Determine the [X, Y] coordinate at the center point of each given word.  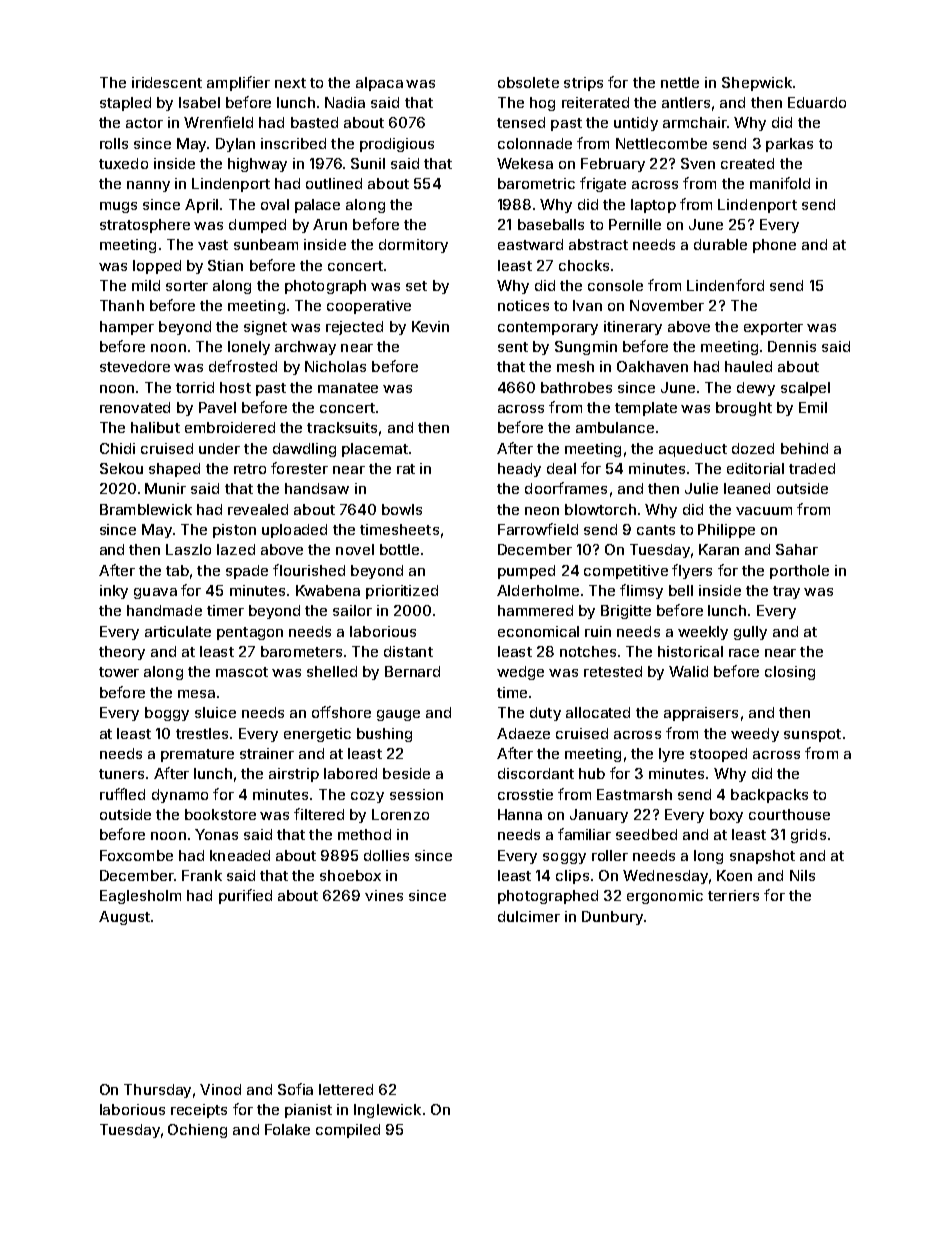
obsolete [528, 82]
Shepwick [757, 84]
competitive [626, 572]
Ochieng [197, 1131]
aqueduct [693, 450]
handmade [164, 610]
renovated [135, 407]
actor [144, 123]
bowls [402, 509]
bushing [384, 735]
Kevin [430, 326]
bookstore [220, 814]
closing [790, 673]
